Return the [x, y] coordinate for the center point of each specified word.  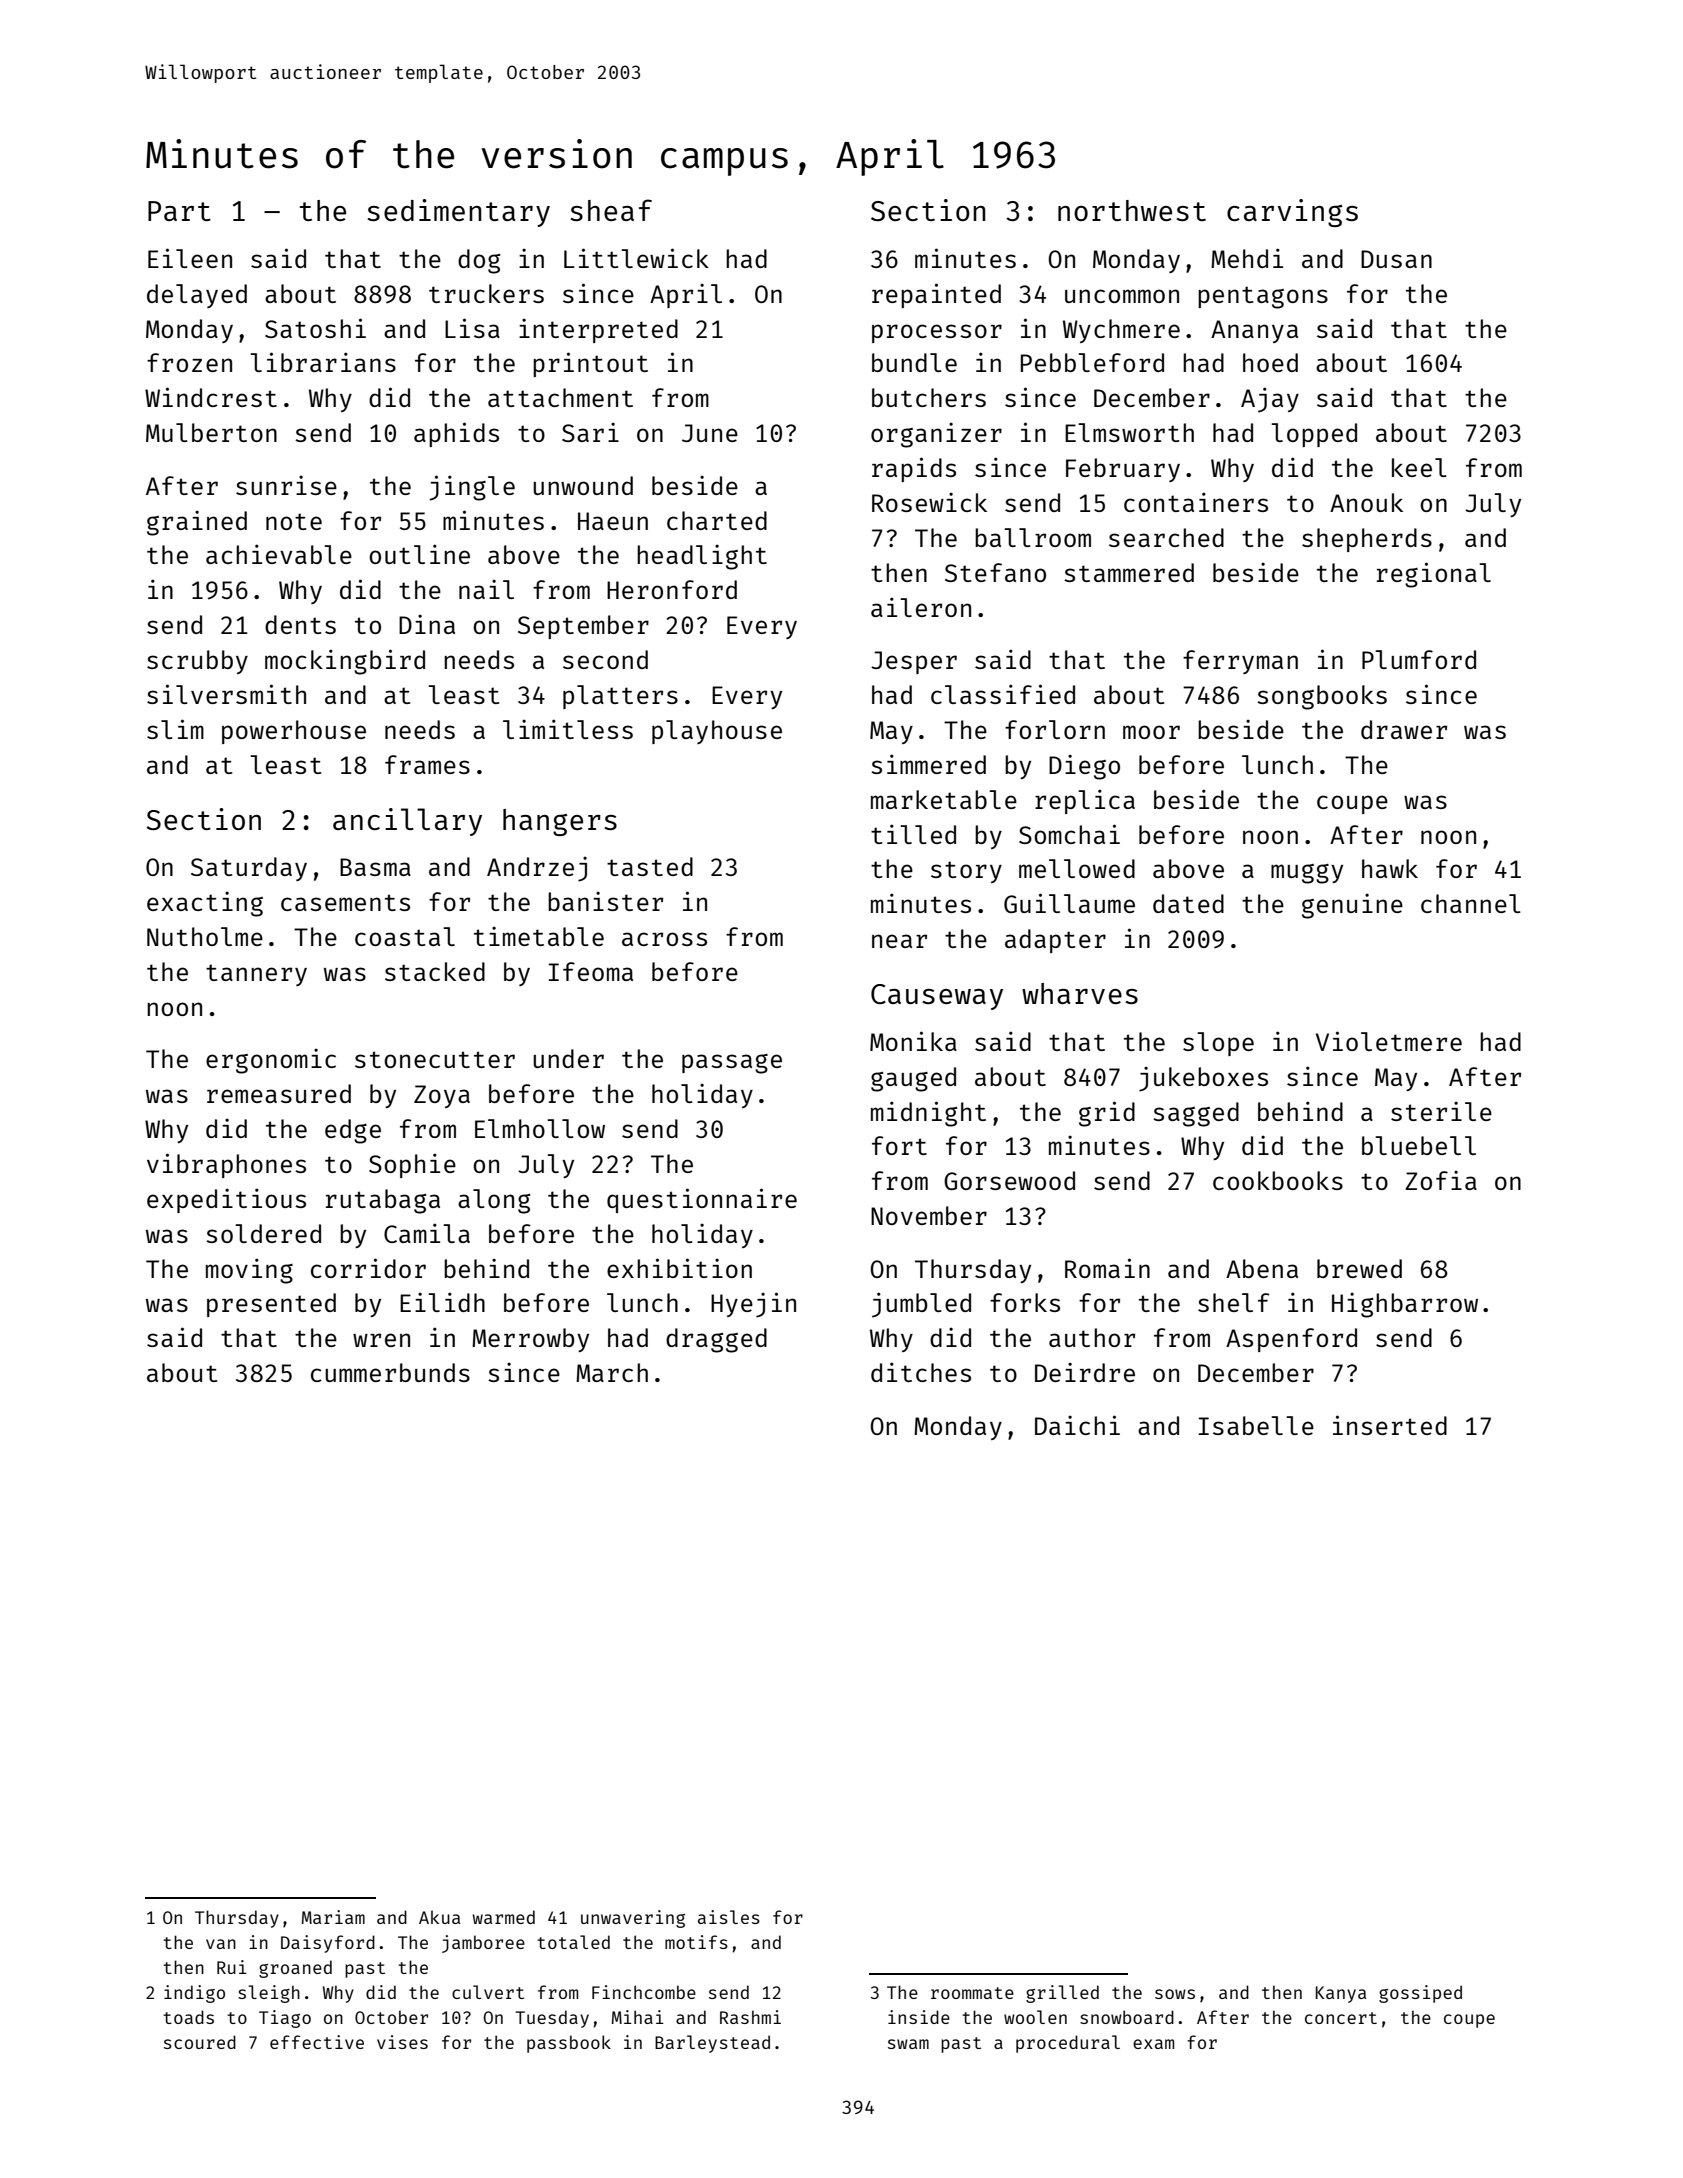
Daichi [1077, 1425]
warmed [503, 1917]
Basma [375, 867]
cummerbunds [390, 1372]
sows [1175, 1994]
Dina [427, 624]
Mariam [333, 1917]
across [664, 939]
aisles [729, 1917]
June [710, 433]
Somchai [1069, 834]
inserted [1390, 1425]
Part [179, 211]
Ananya [1254, 331]
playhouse [717, 732]
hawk [1390, 868]
